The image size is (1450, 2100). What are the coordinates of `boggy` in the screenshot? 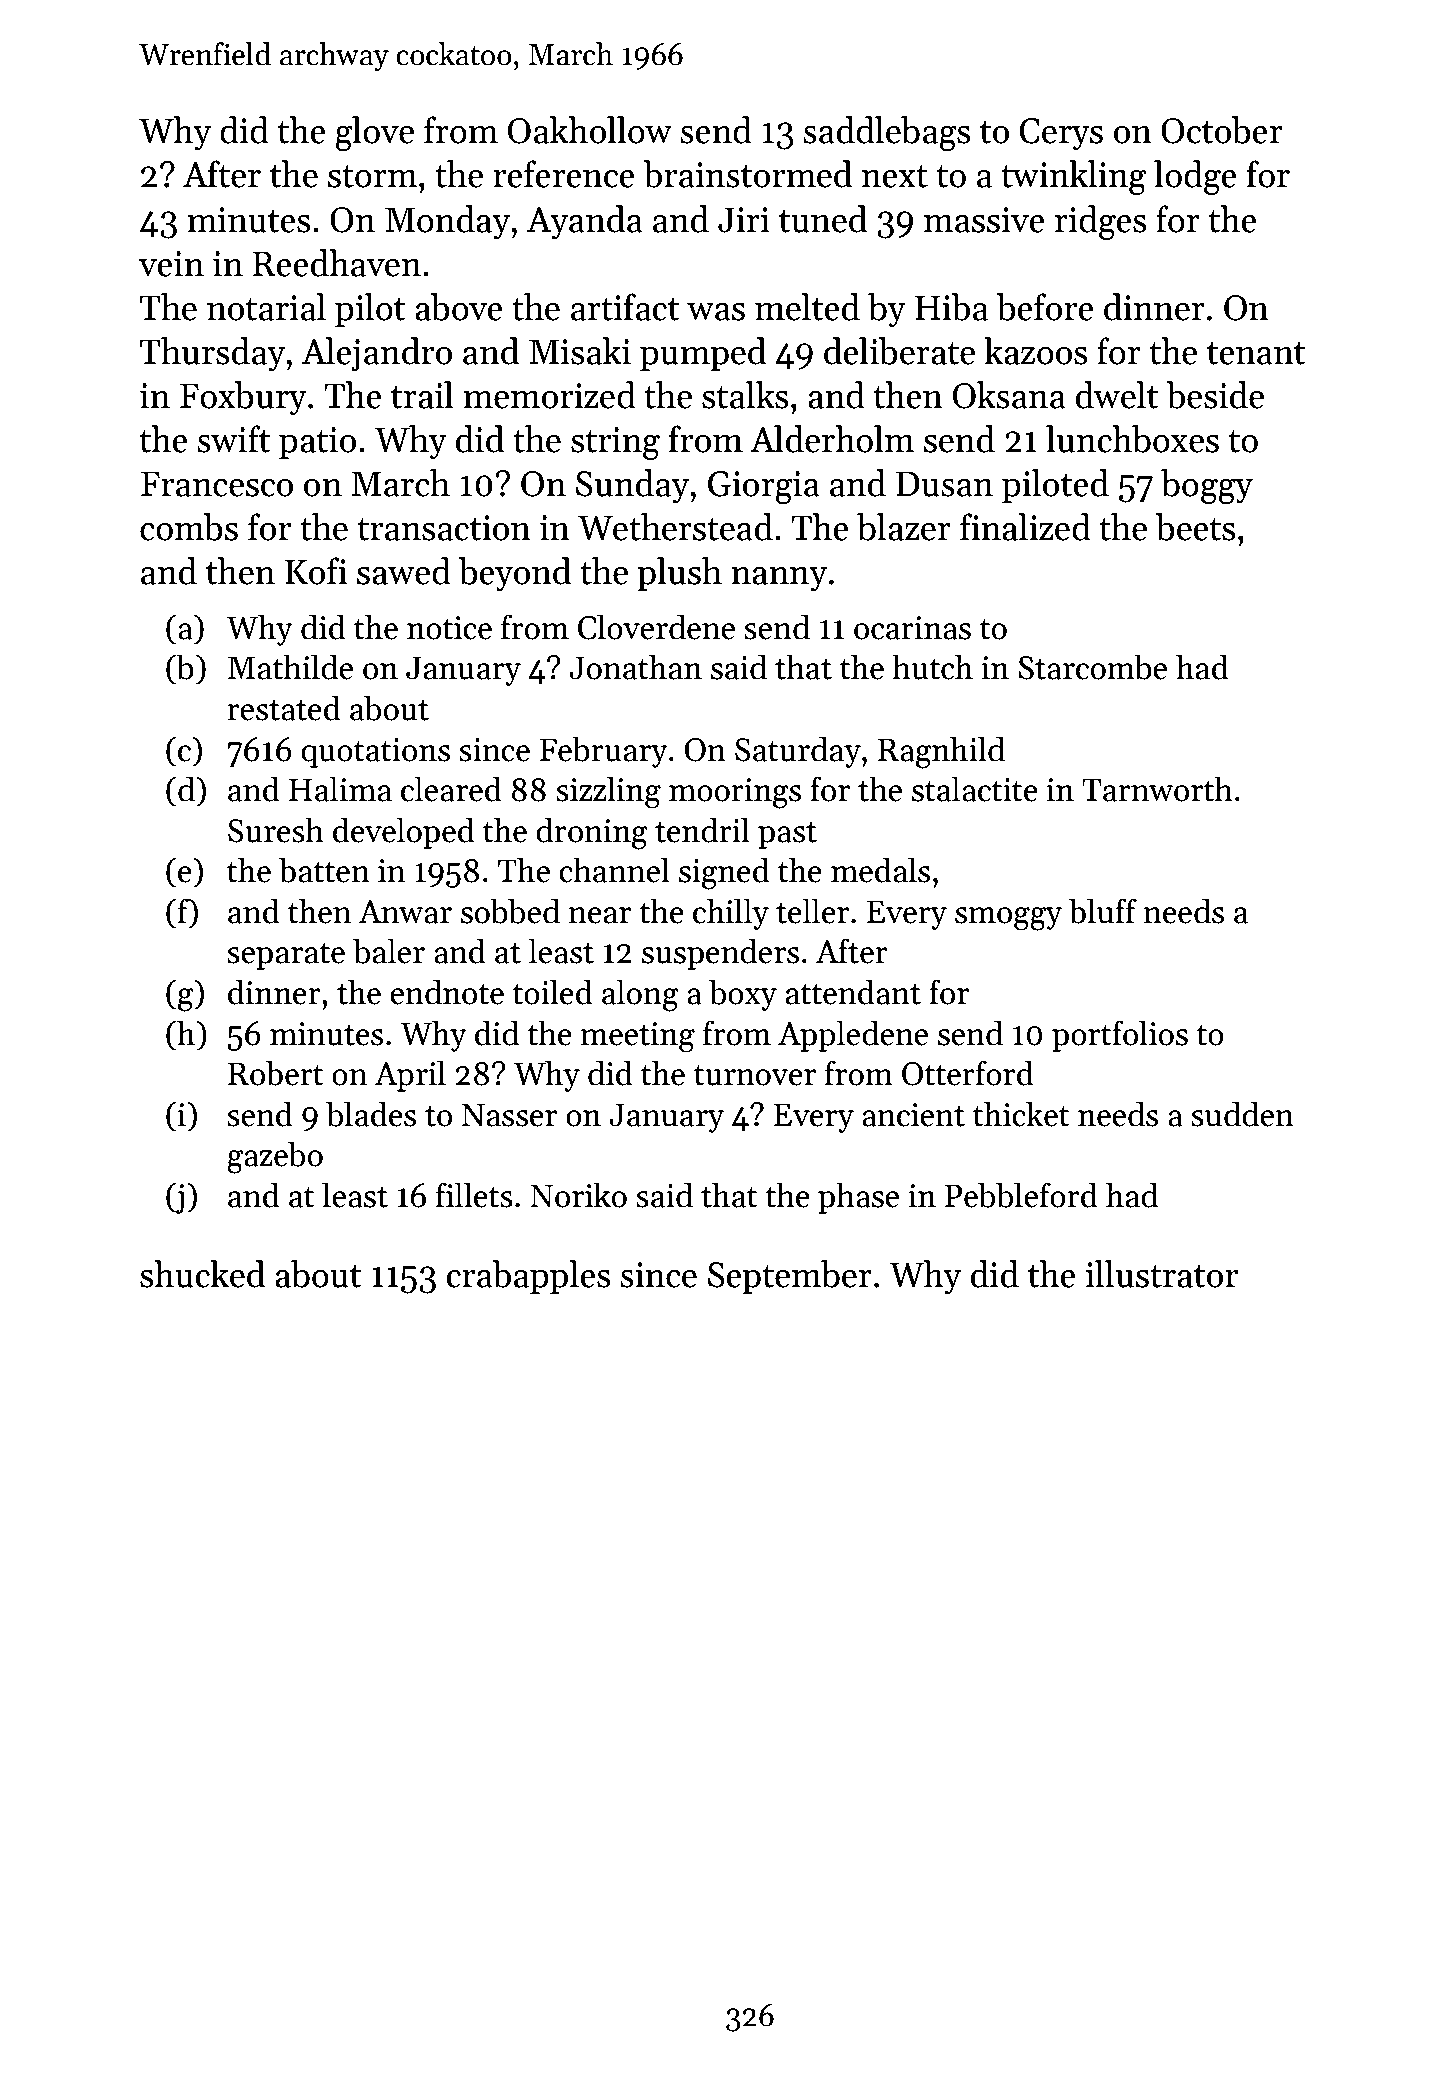 It's located at (1207, 486).
